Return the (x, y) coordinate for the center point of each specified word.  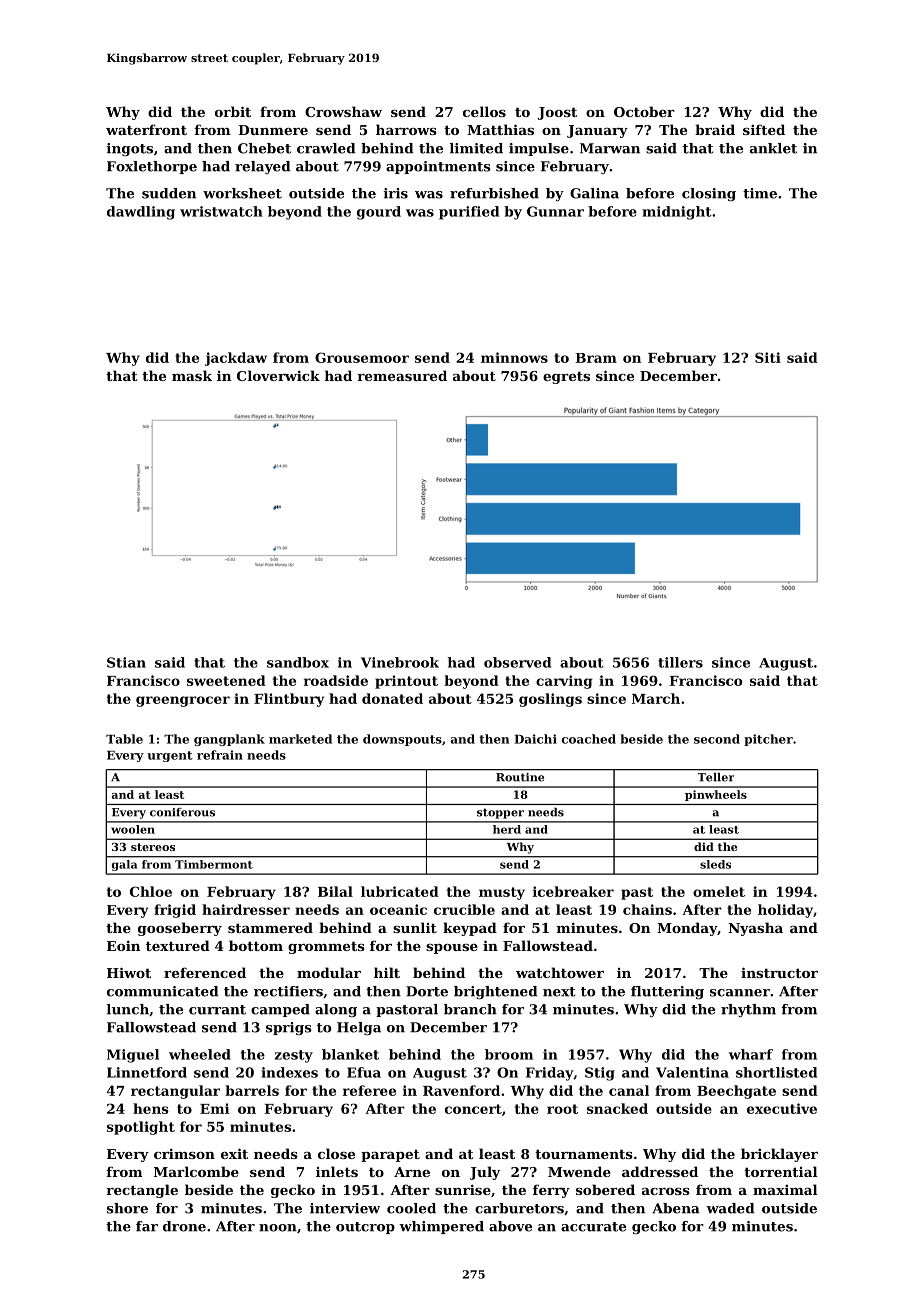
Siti (768, 357)
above (510, 1226)
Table (124, 739)
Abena (676, 1208)
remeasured (402, 375)
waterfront (146, 129)
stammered (270, 927)
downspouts (402, 740)
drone (184, 1226)
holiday (785, 911)
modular (329, 972)
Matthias (500, 129)
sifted (764, 129)
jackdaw (236, 359)
